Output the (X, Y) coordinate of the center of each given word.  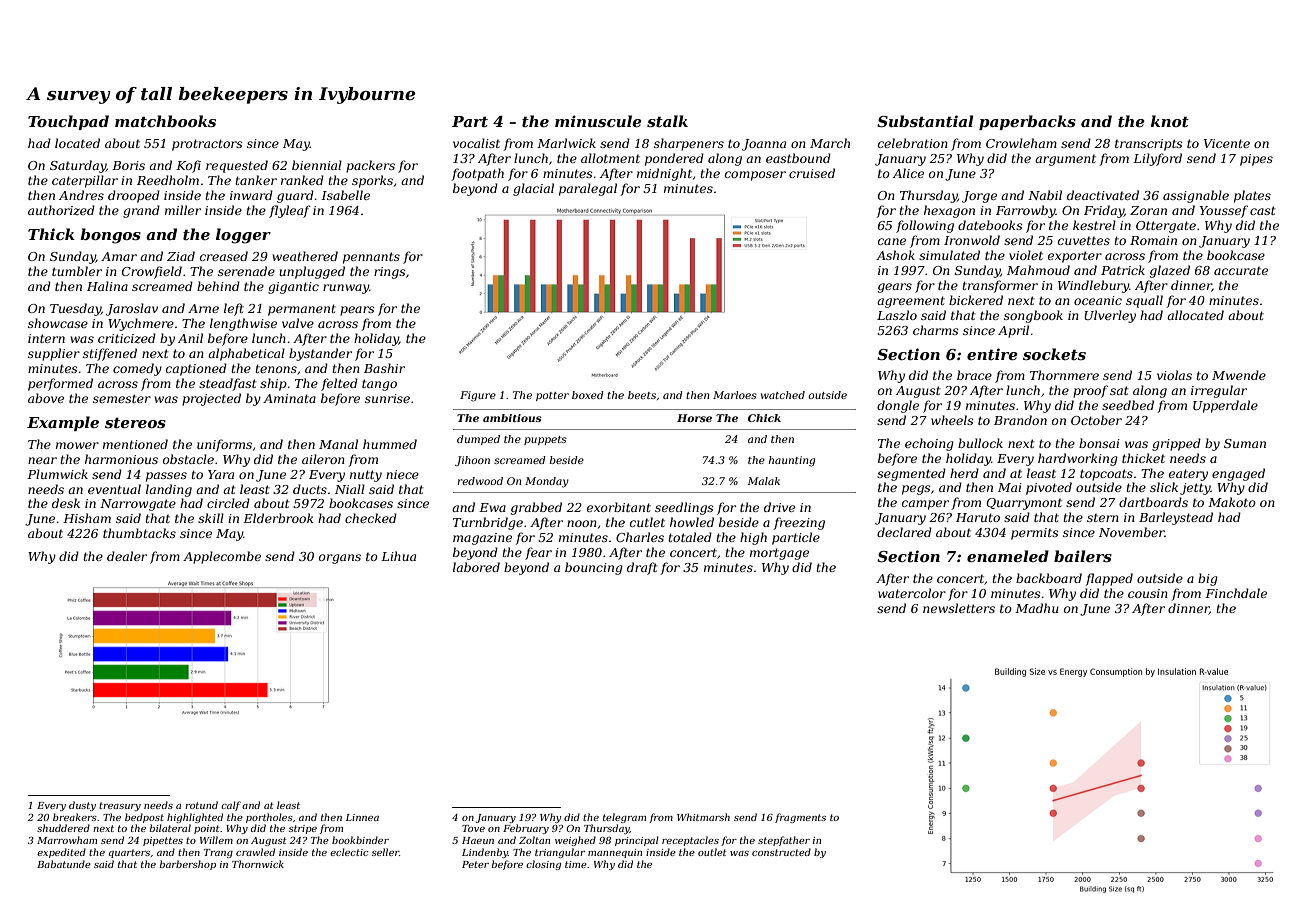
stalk (667, 121)
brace (974, 375)
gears (895, 288)
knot (1170, 121)
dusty (82, 806)
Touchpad (68, 122)
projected (211, 399)
